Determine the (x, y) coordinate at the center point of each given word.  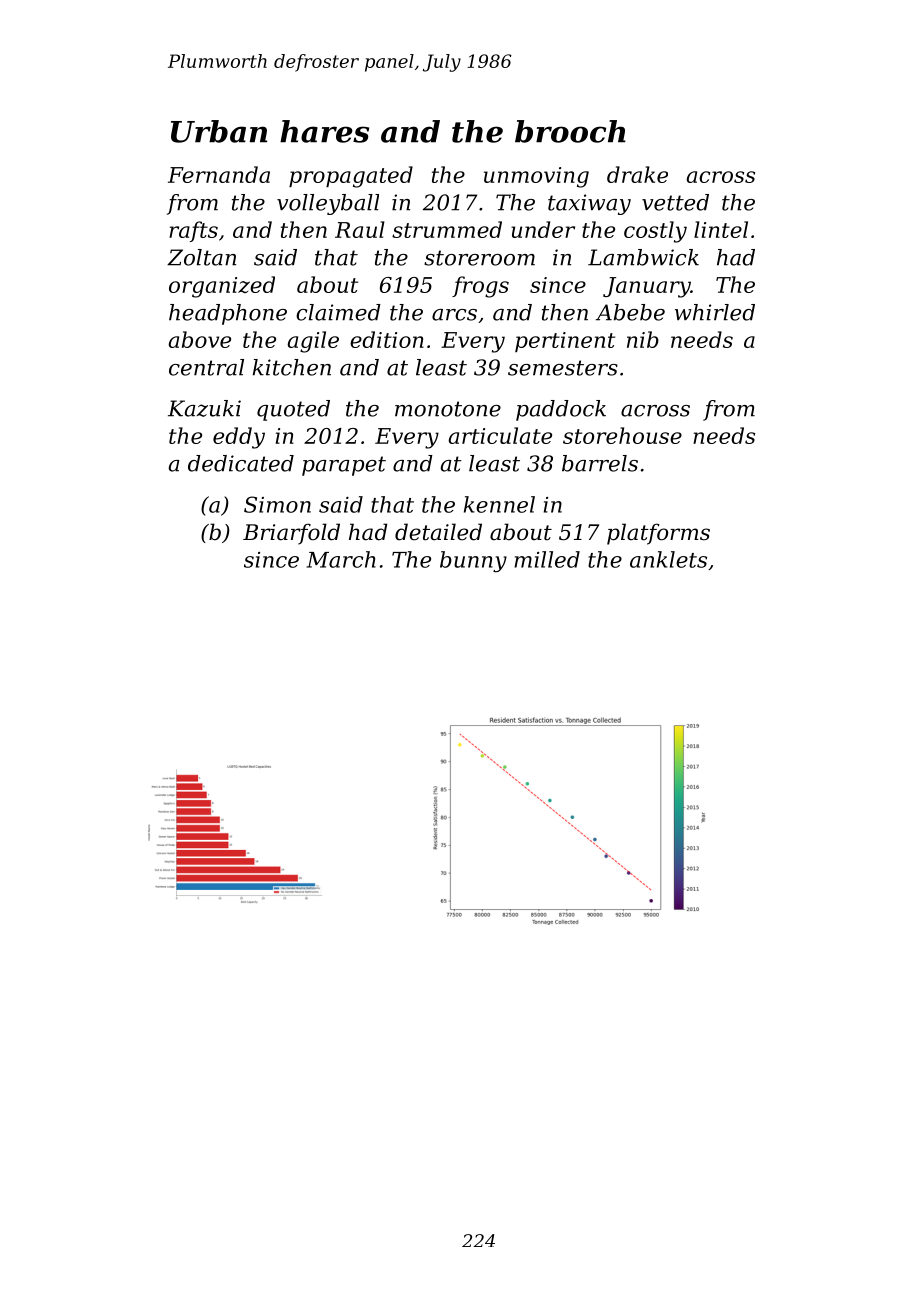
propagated (351, 177)
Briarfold (291, 534)
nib (643, 339)
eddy (239, 438)
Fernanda (219, 174)
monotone (448, 409)
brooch (570, 131)
